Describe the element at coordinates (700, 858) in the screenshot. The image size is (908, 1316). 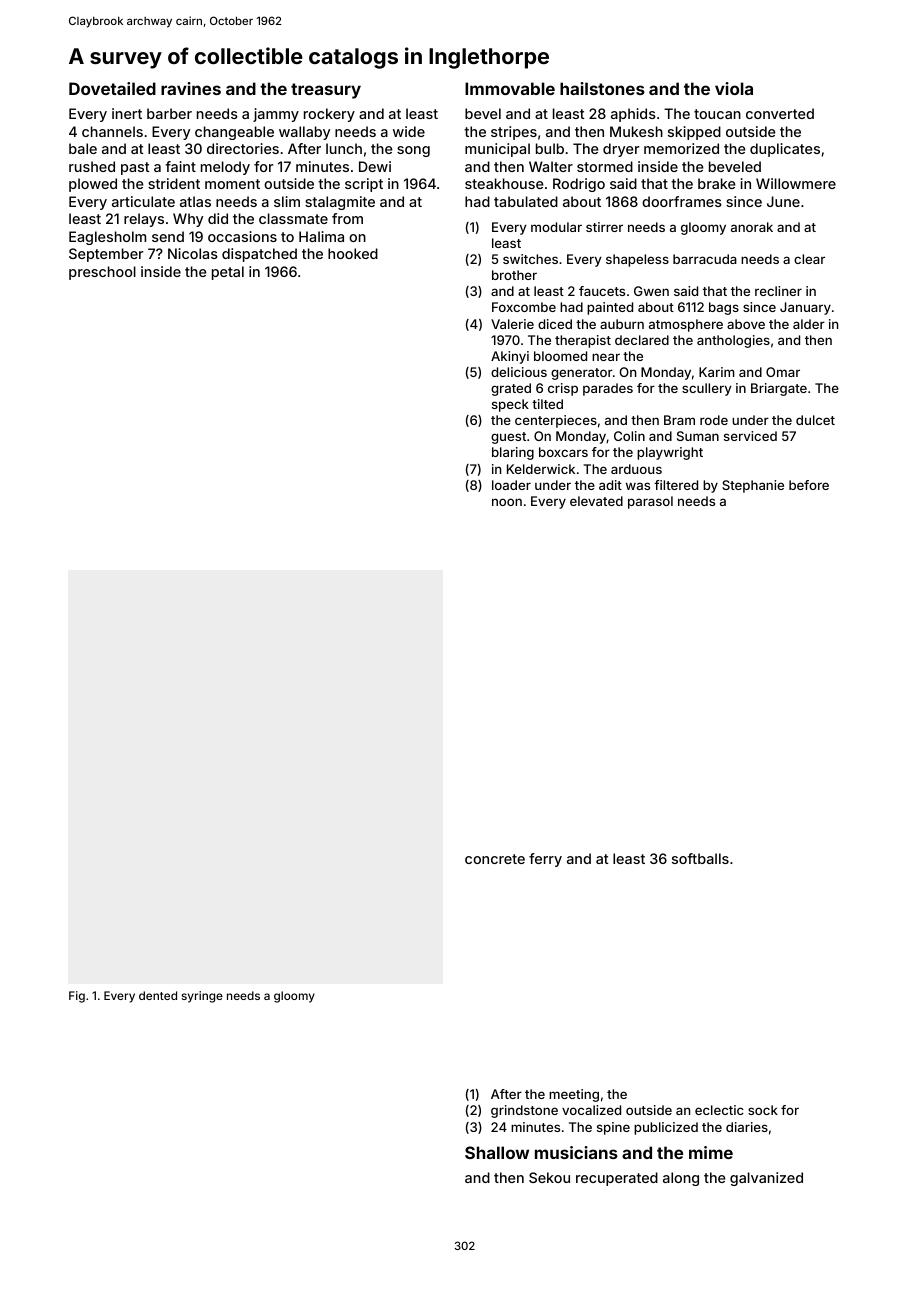
I see `softballs` at that location.
